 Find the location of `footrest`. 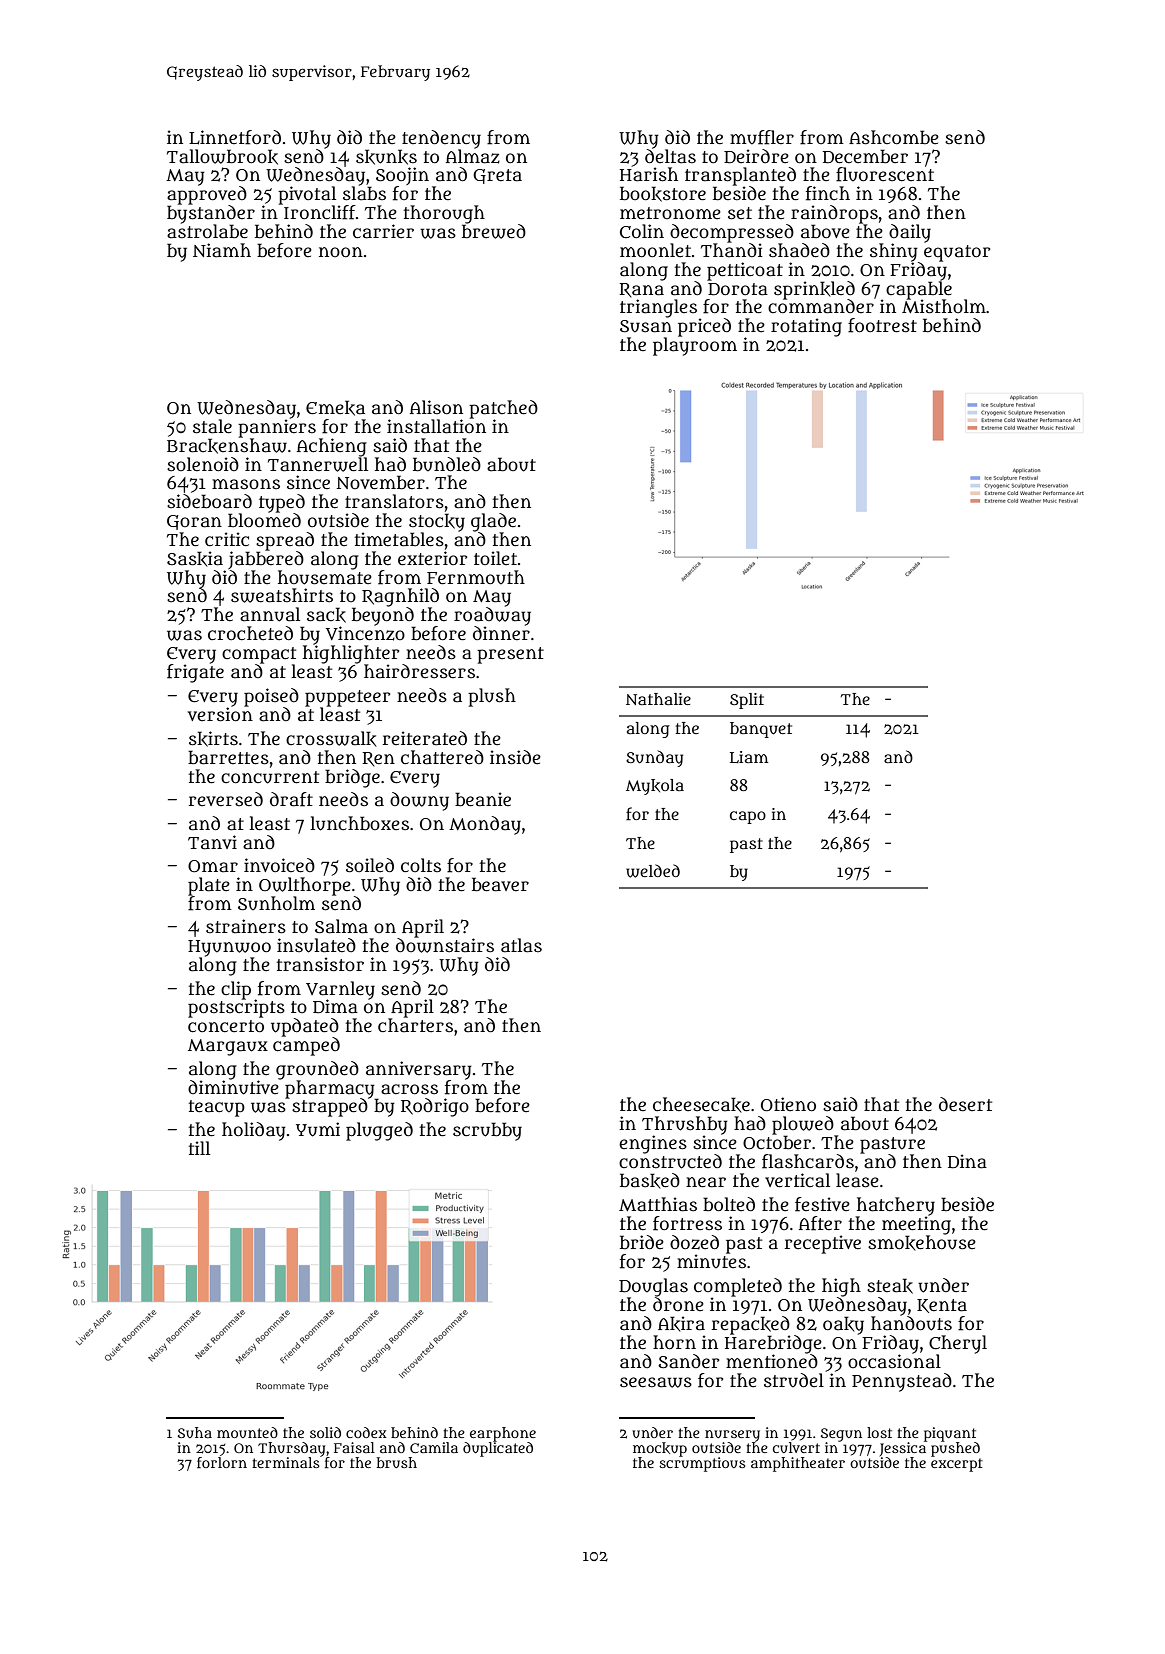

footrest is located at coordinates (882, 325).
